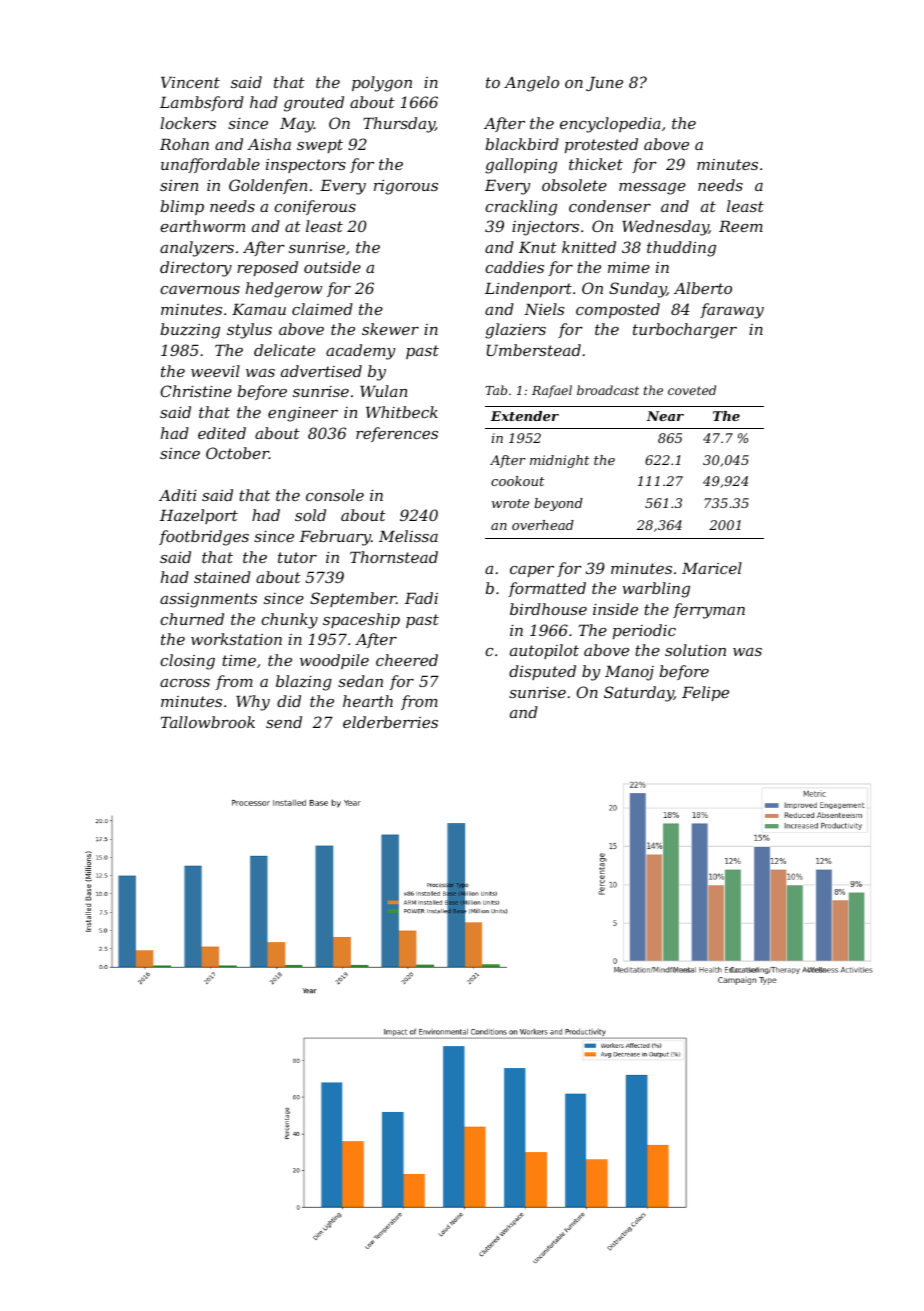 This screenshot has height=1311, width=924. Describe the element at coordinates (320, 146) in the screenshot. I see `swept` at that location.
